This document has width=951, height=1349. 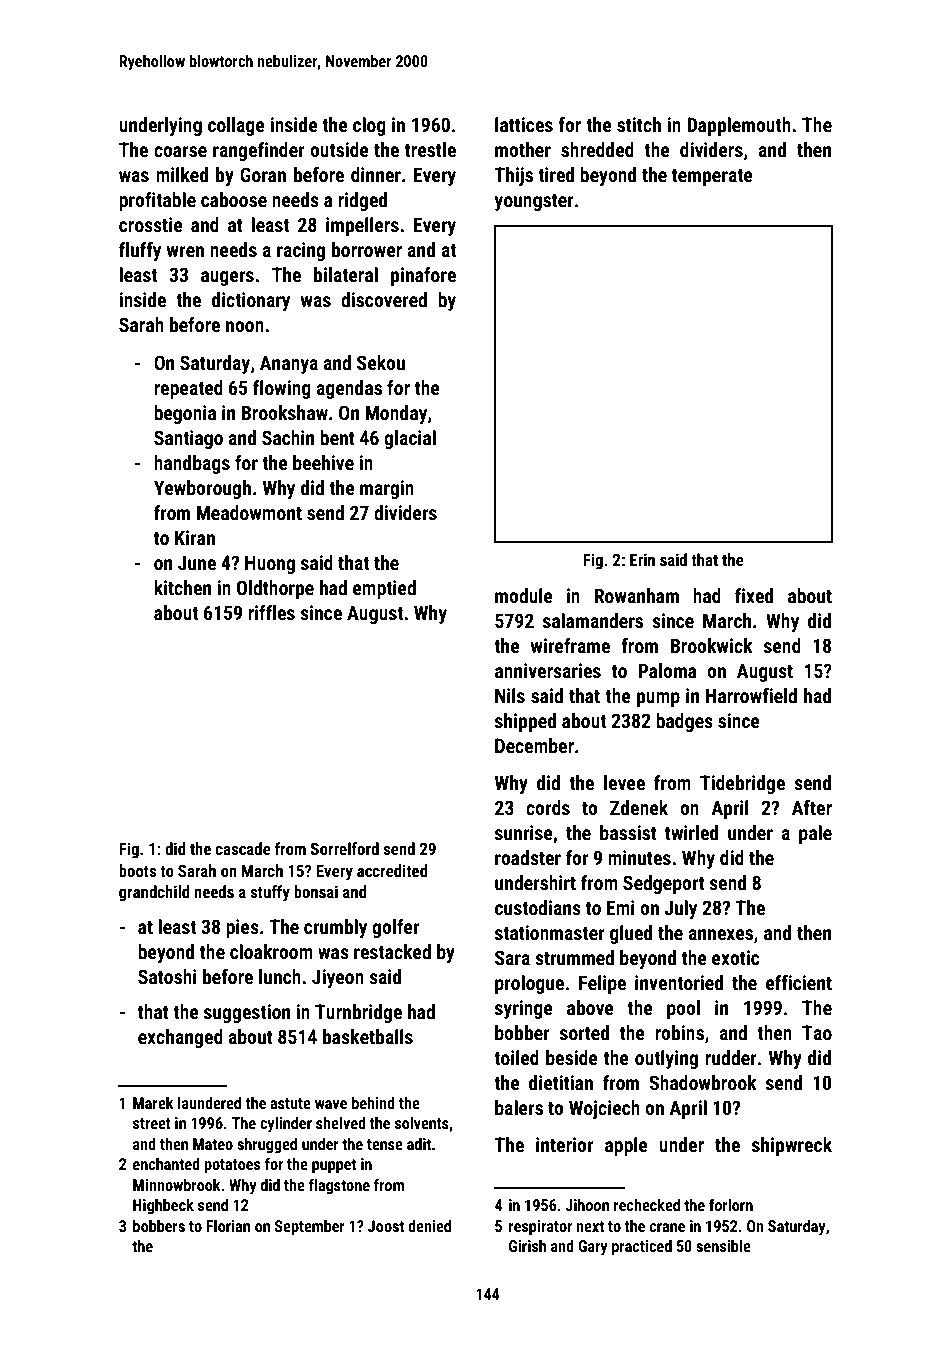 What do you see at coordinates (410, 439) in the document?
I see `glacial` at bounding box center [410, 439].
